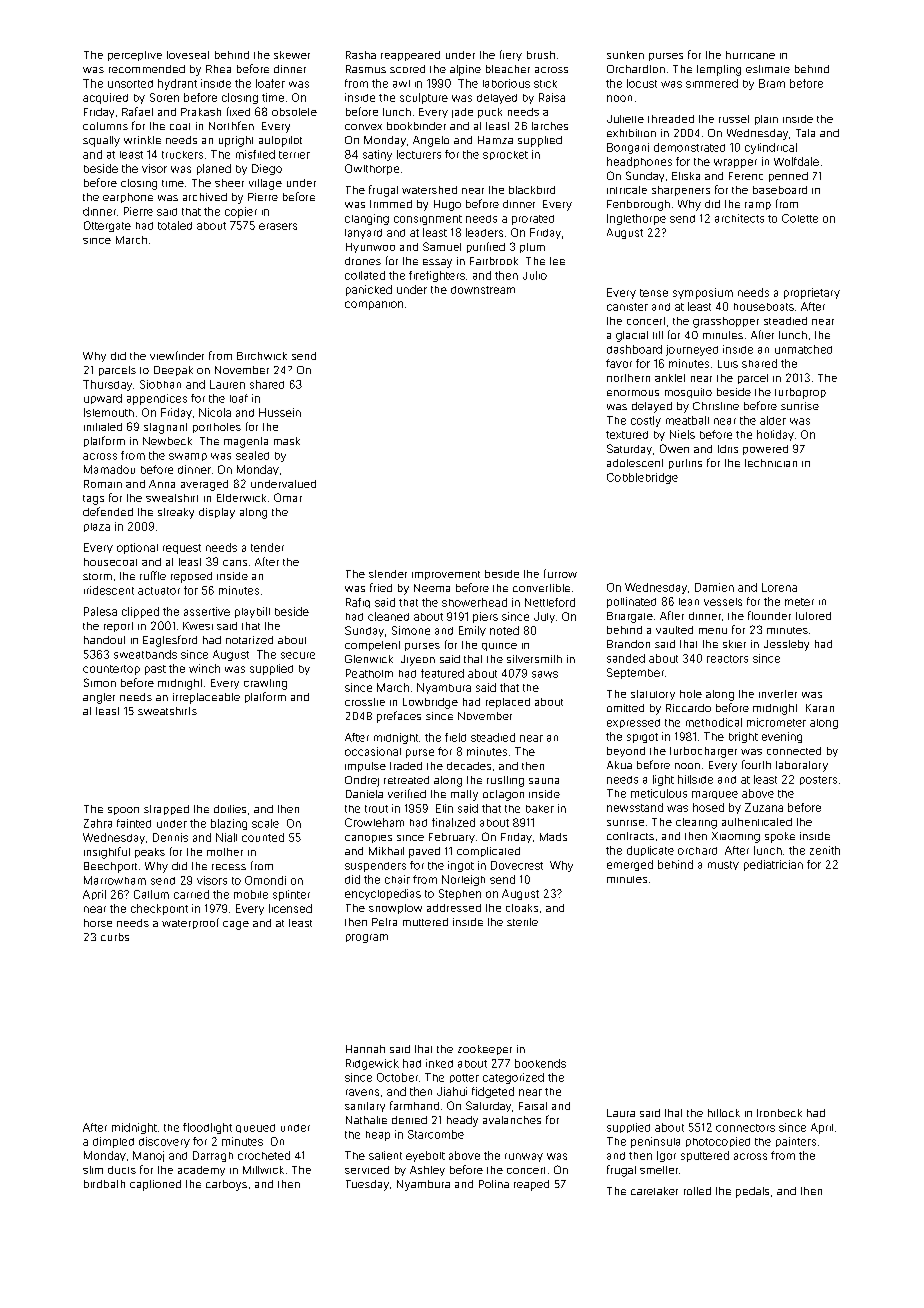 Image resolution: width=924 pixels, height=1308 pixels. What do you see at coordinates (292, 55) in the page?
I see `skewer` at bounding box center [292, 55].
